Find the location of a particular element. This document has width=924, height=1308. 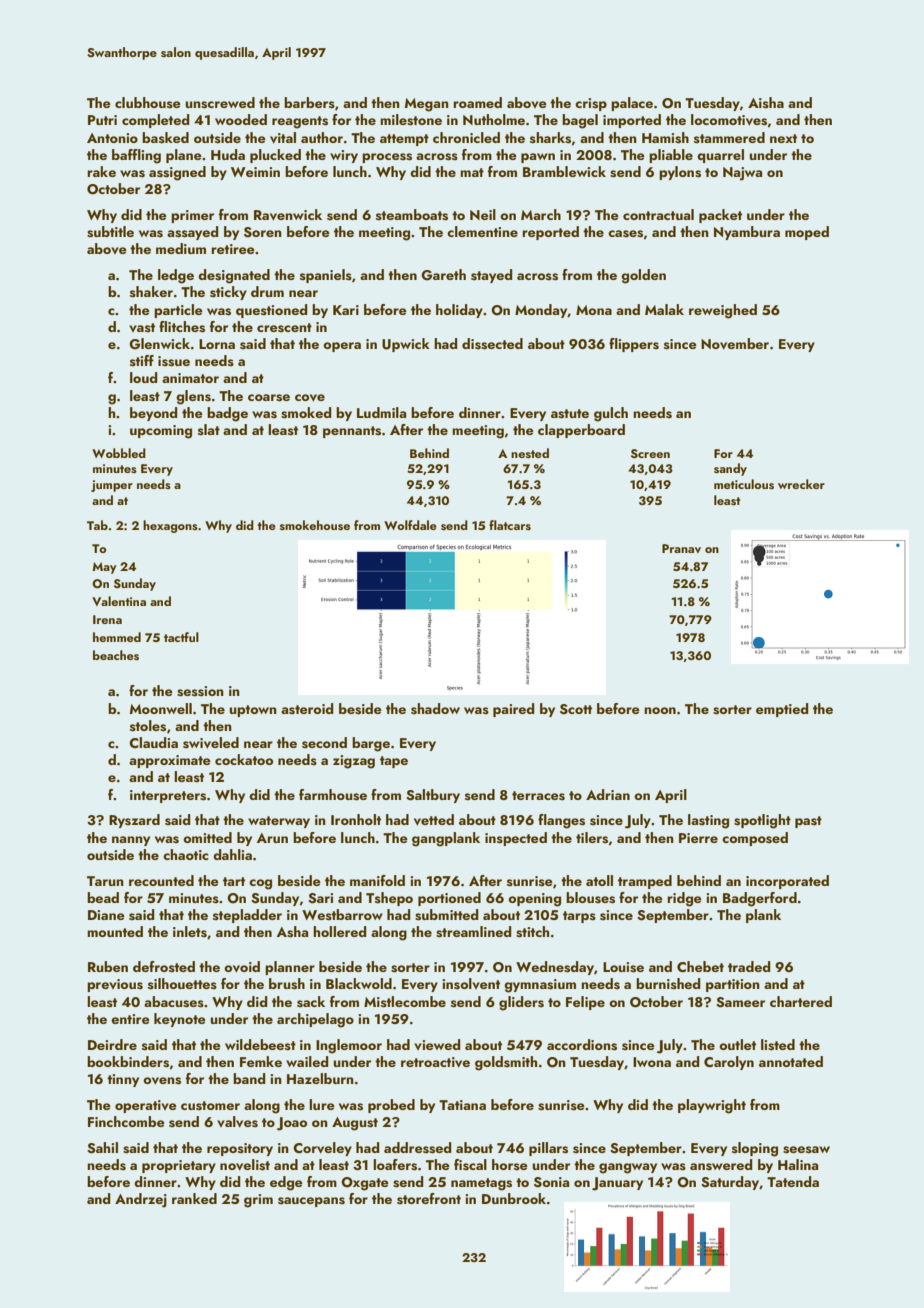

jumper is located at coordinates (112, 486).
